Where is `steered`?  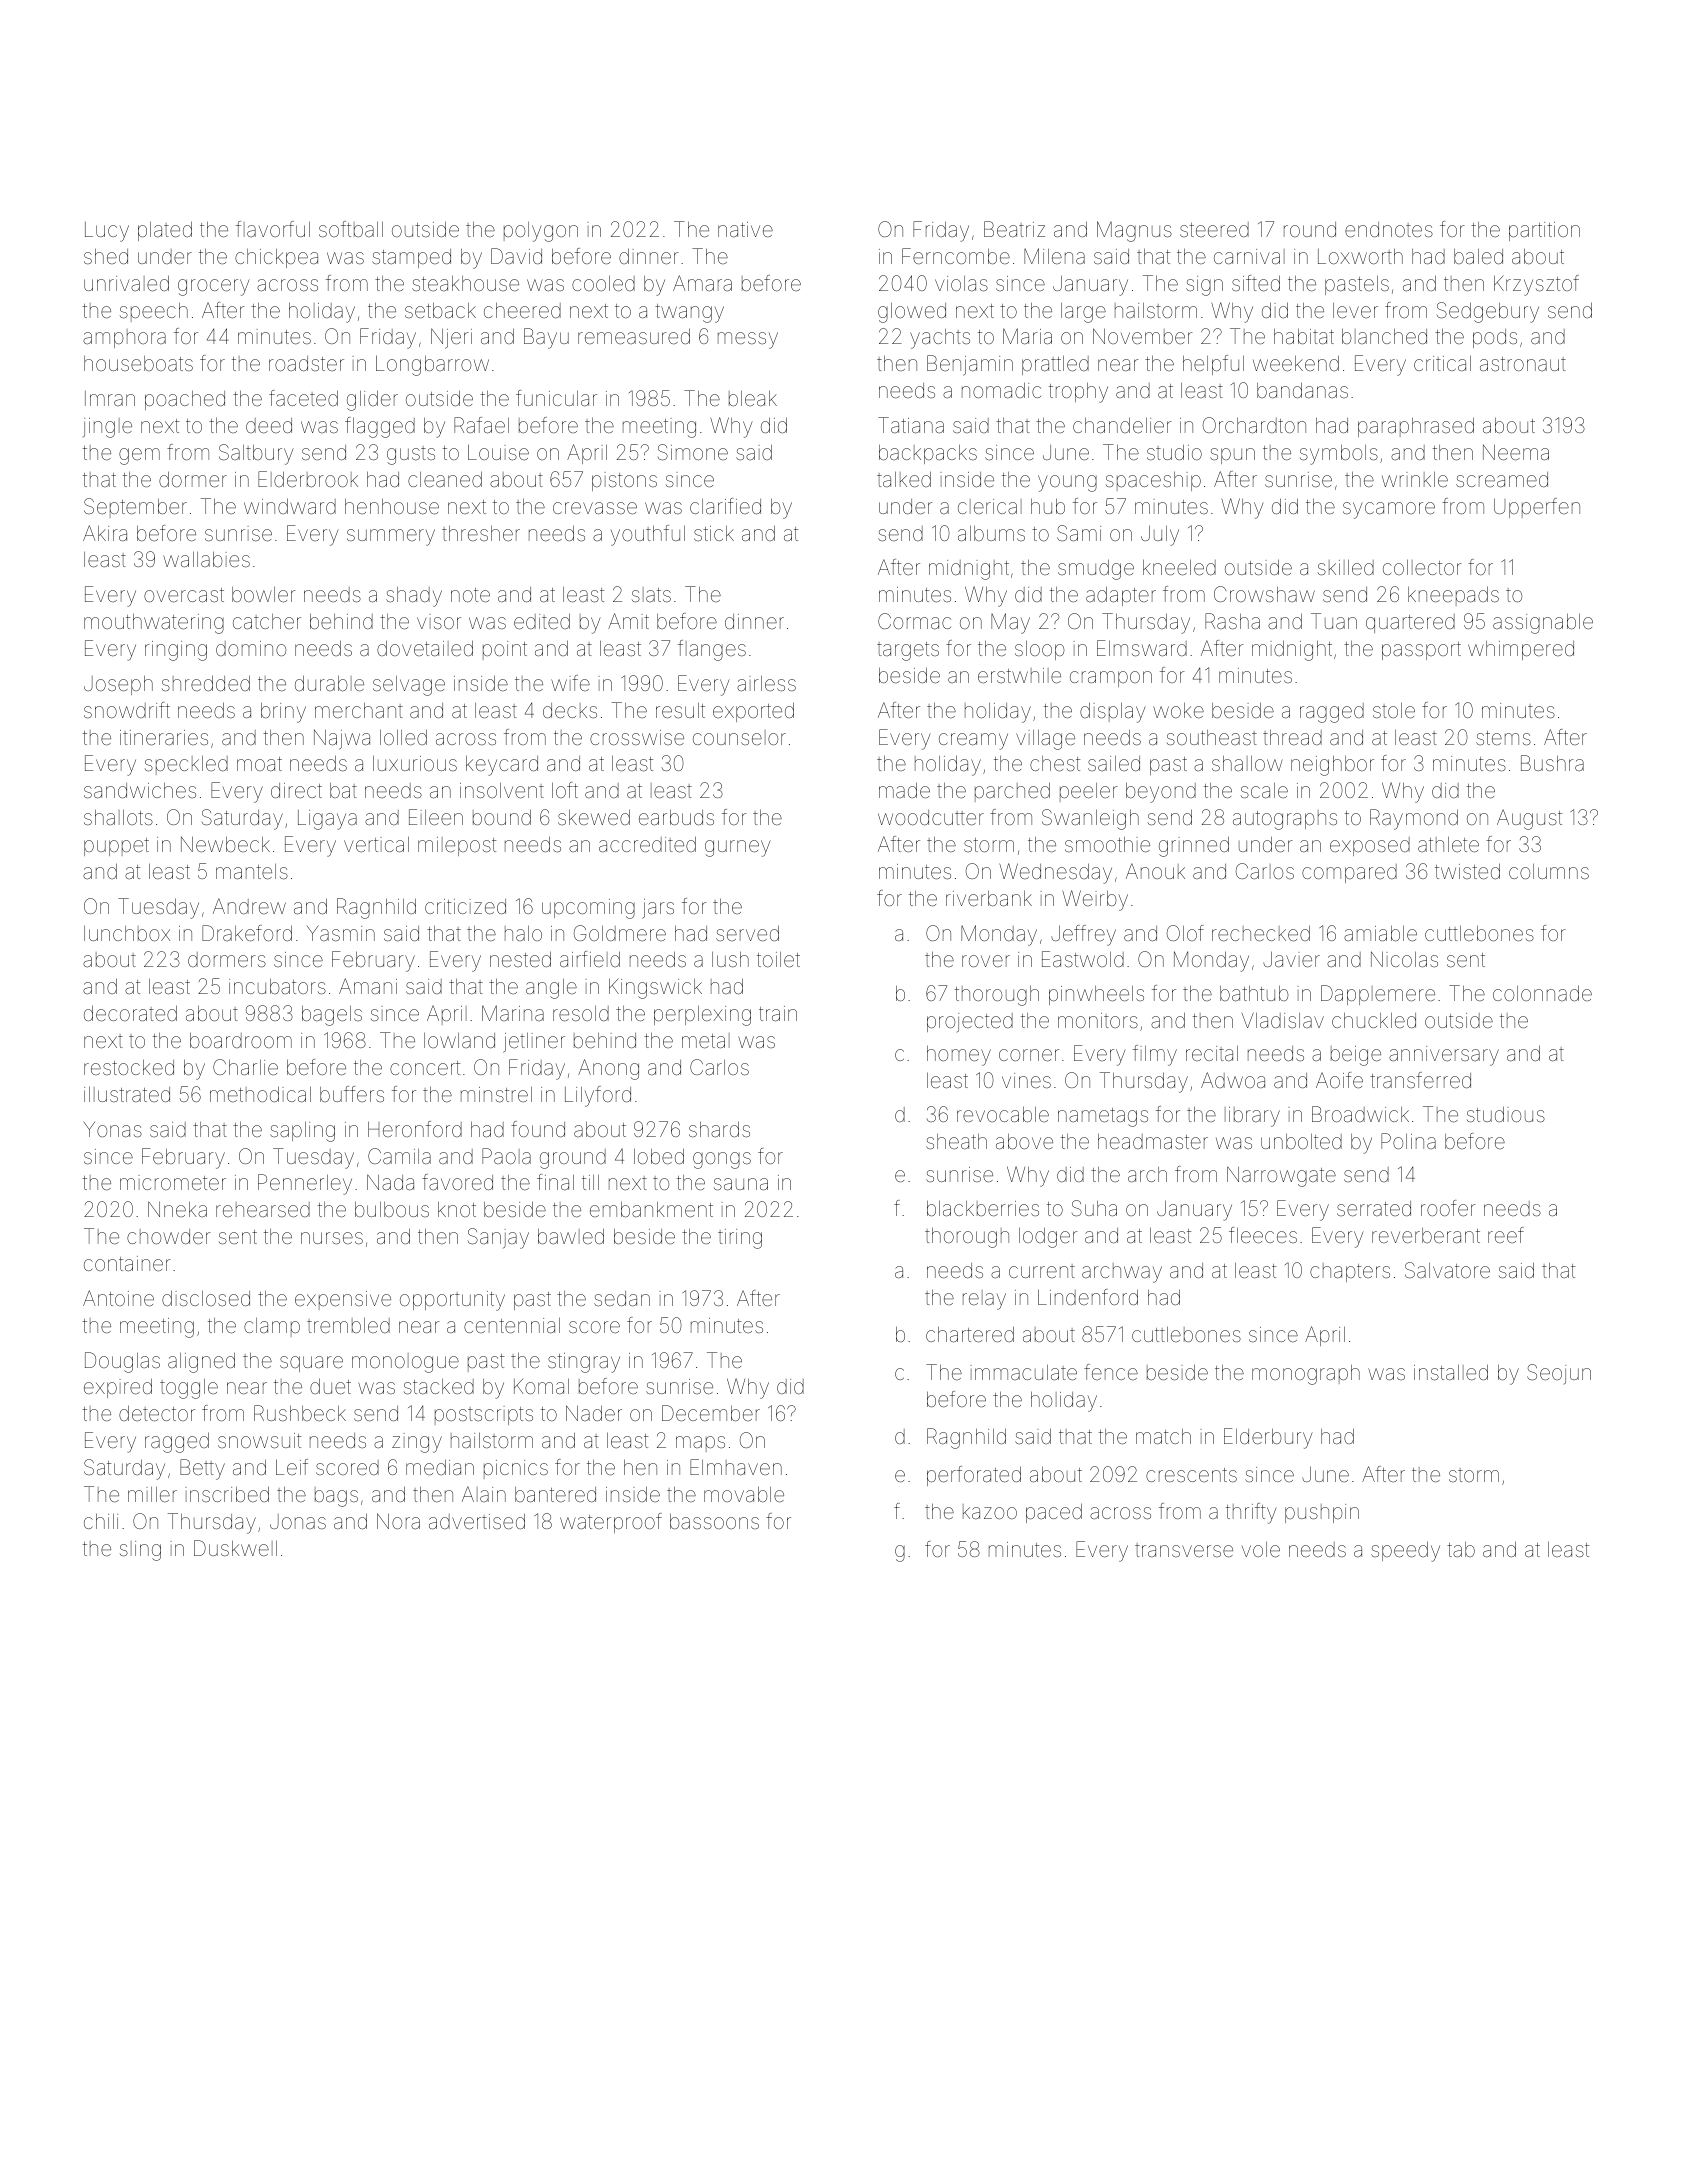
steered is located at coordinates (1214, 229).
